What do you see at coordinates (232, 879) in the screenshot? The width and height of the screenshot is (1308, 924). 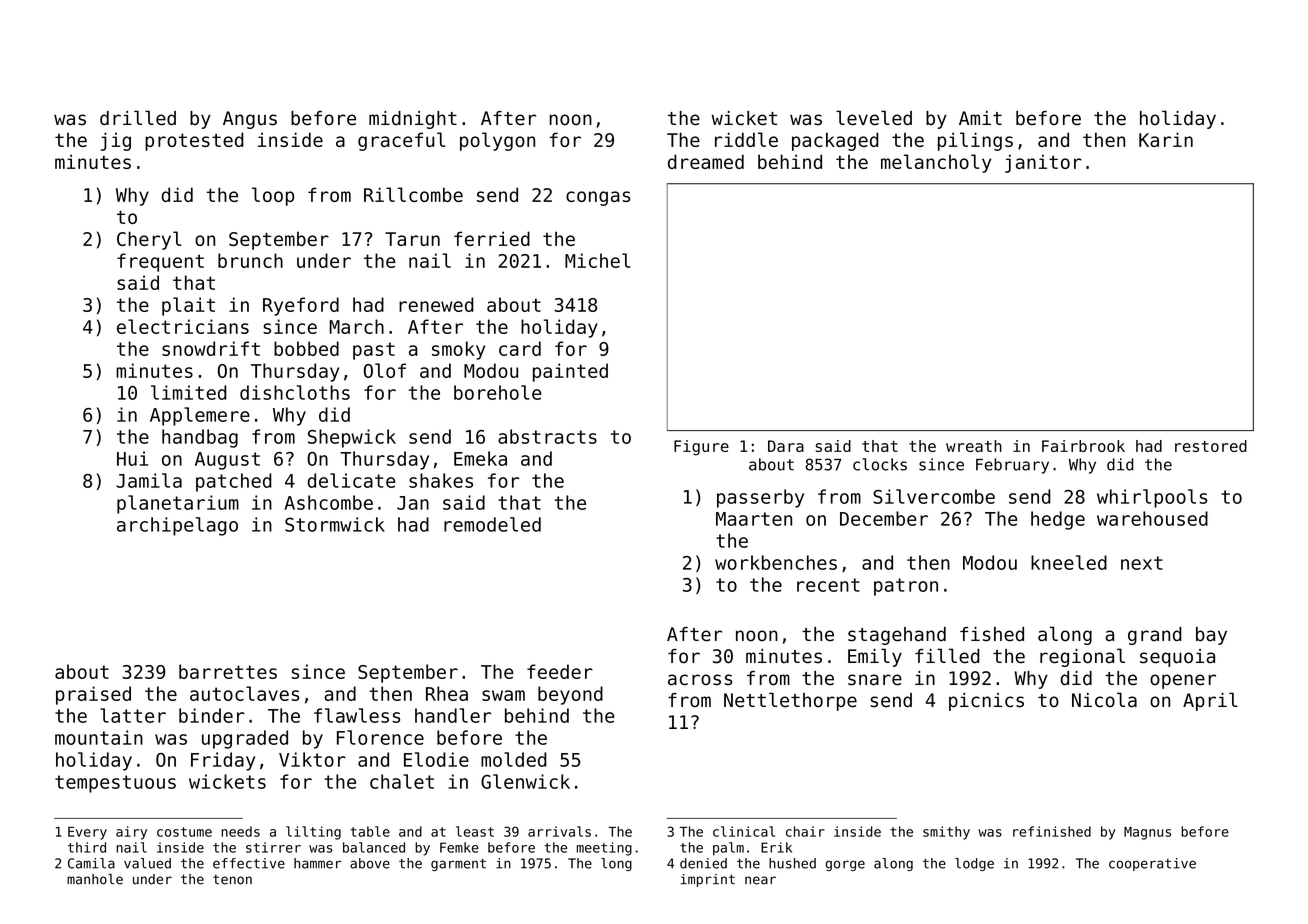 I see `tenon` at bounding box center [232, 879].
